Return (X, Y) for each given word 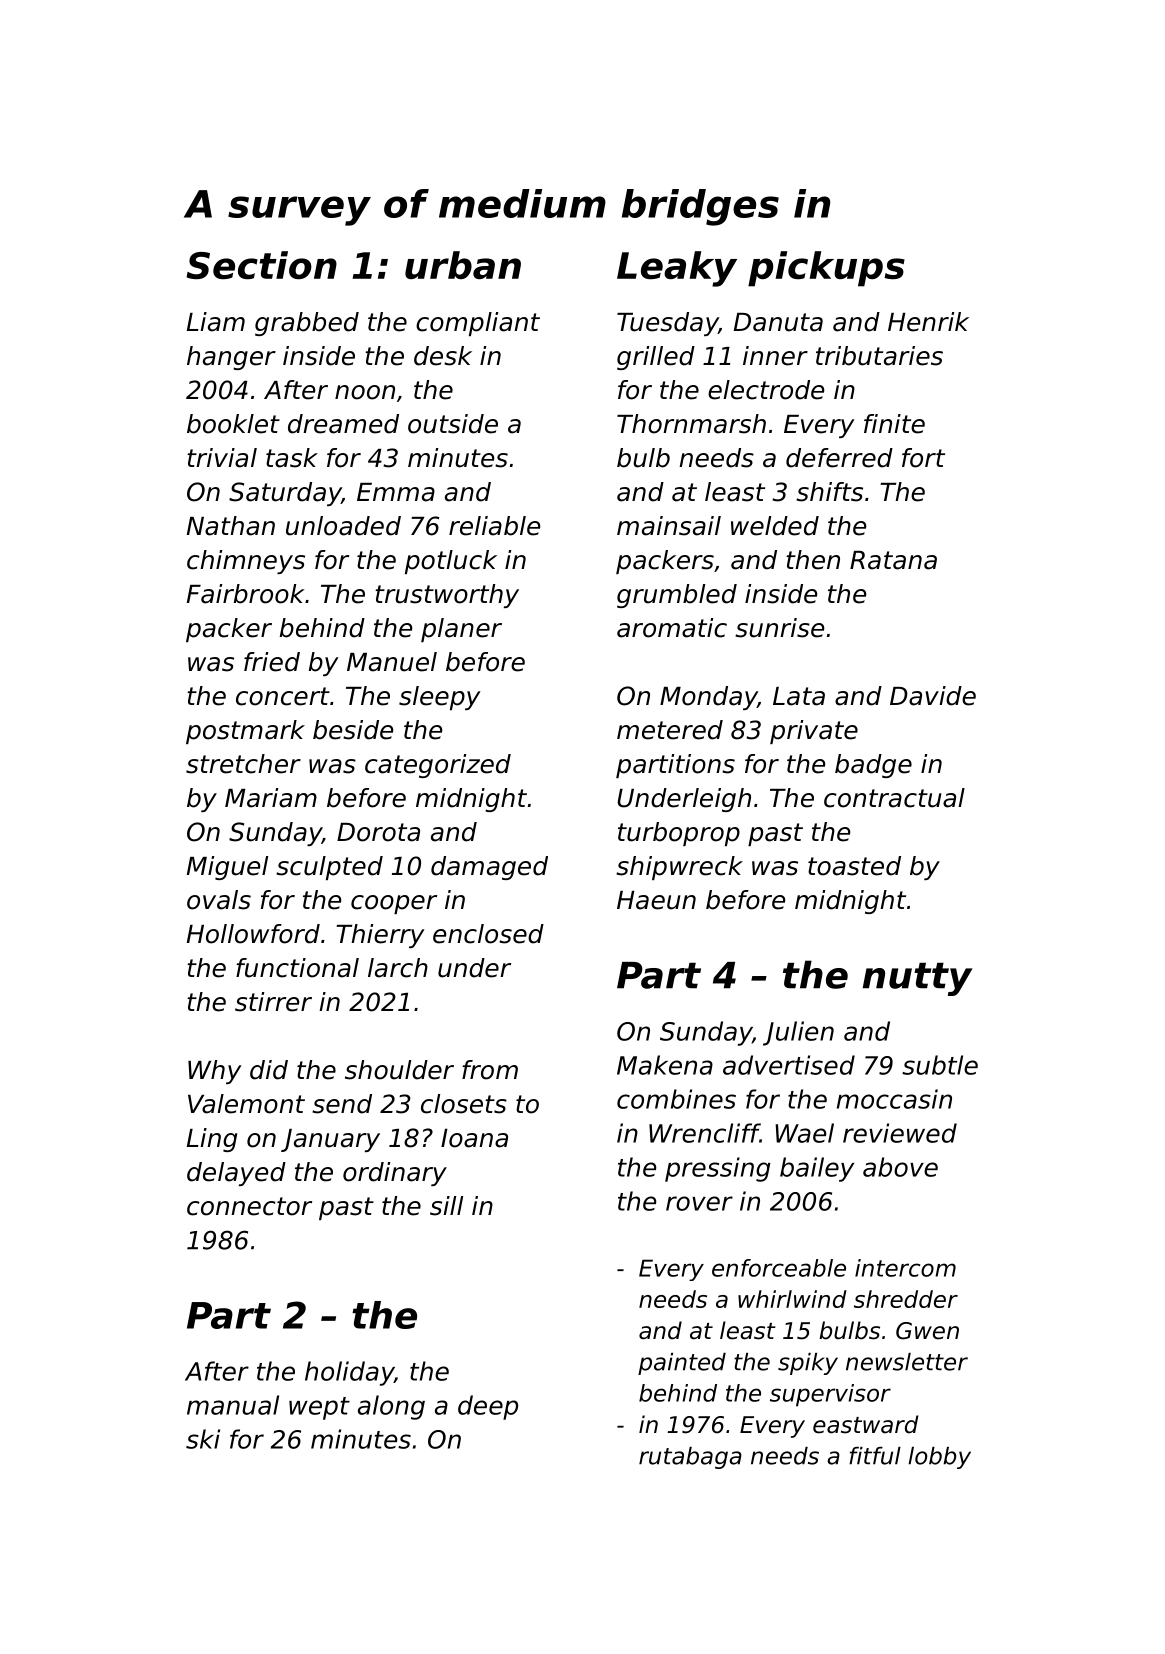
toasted (854, 866)
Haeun (656, 900)
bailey (817, 1169)
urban (463, 265)
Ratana (893, 560)
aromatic (672, 628)
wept (319, 1408)
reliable (494, 526)
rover (699, 1203)
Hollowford (253, 934)
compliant (478, 324)
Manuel (392, 662)
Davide (933, 696)
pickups (826, 269)
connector (249, 1206)
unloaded (343, 526)
